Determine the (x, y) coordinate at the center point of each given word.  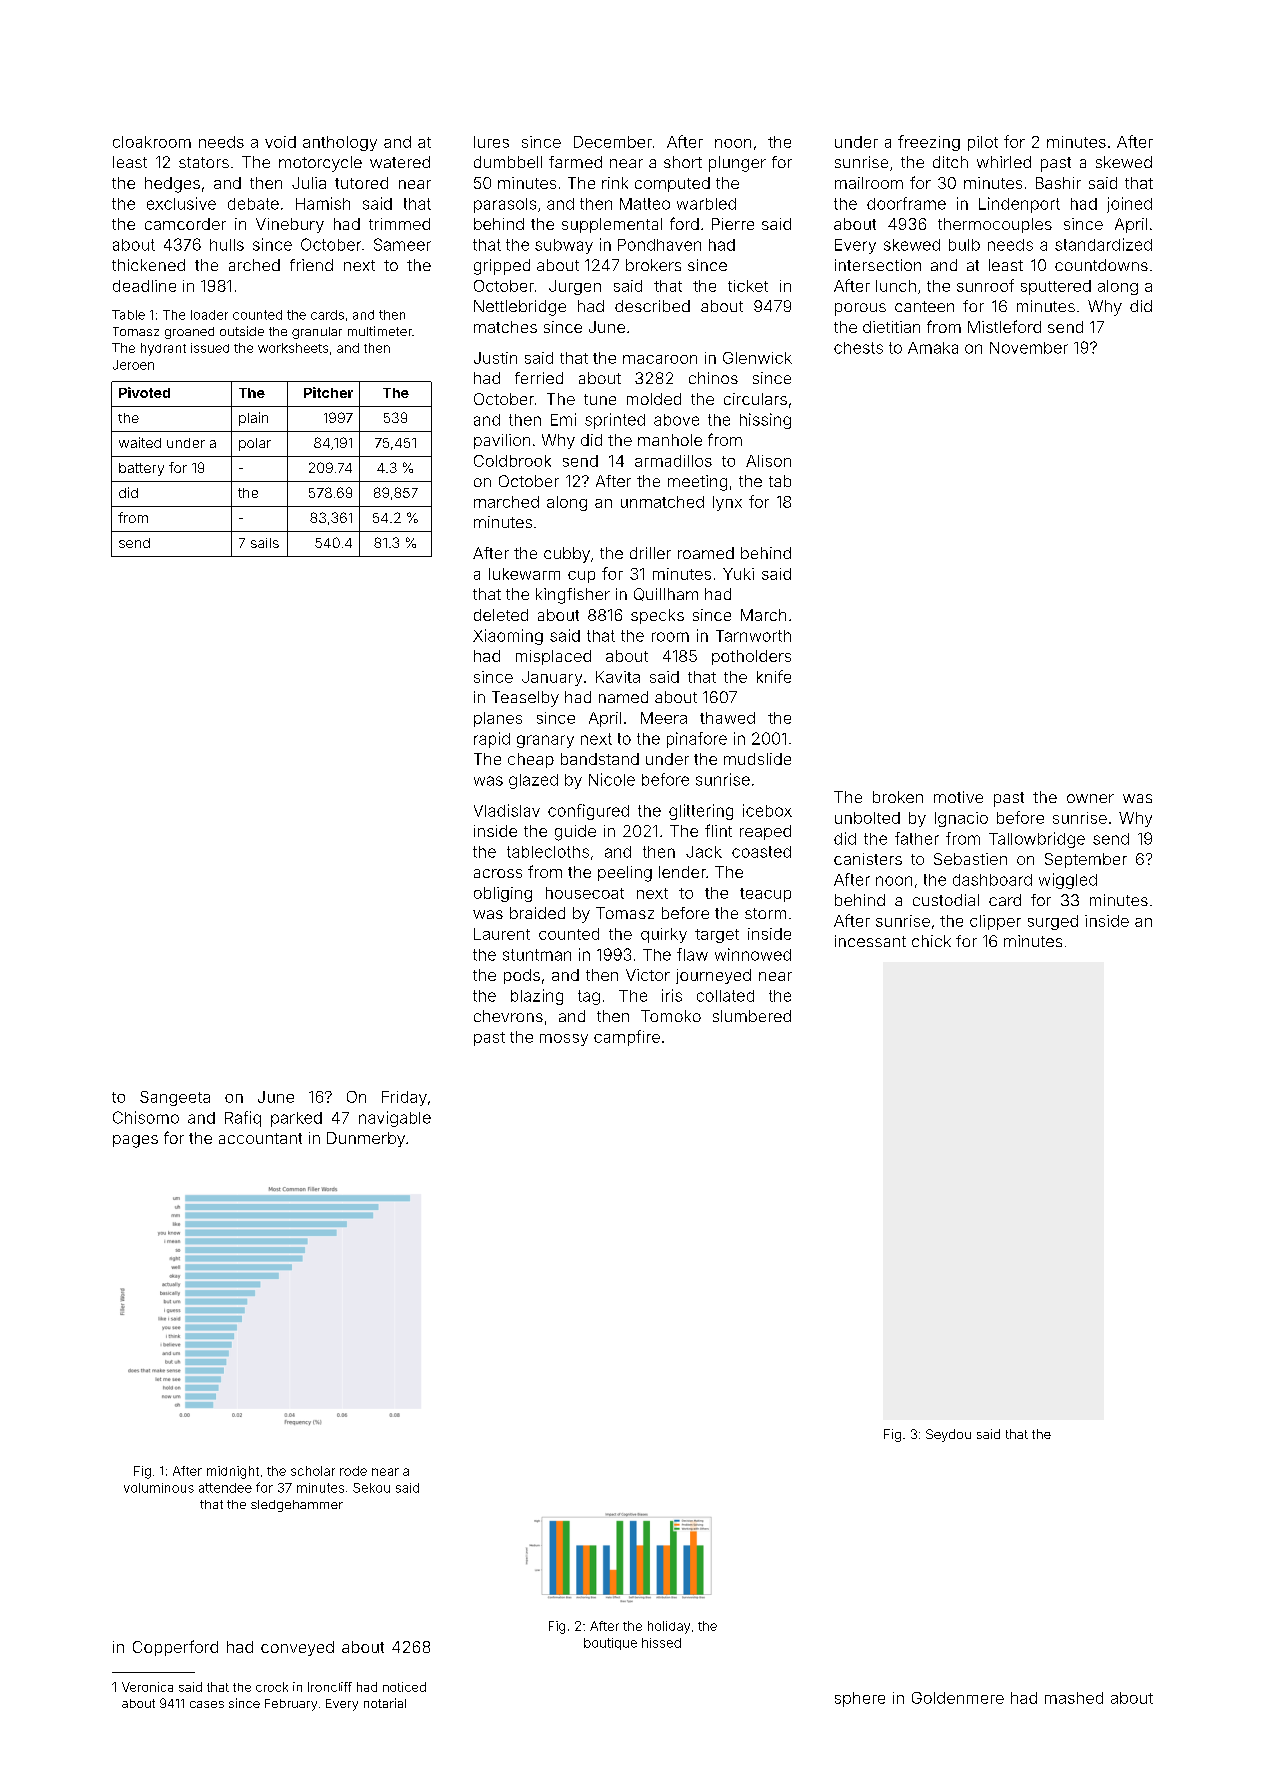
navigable (395, 1119)
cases (207, 1704)
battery (141, 469)
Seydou (948, 1435)
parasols (505, 205)
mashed (1074, 1698)
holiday (669, 1627)
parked (296, 1119)
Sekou (371, 1488)
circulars (755, 399)
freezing (929, 143)
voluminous (159, 1488)
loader (209, 315)
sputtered (1056, 287)
